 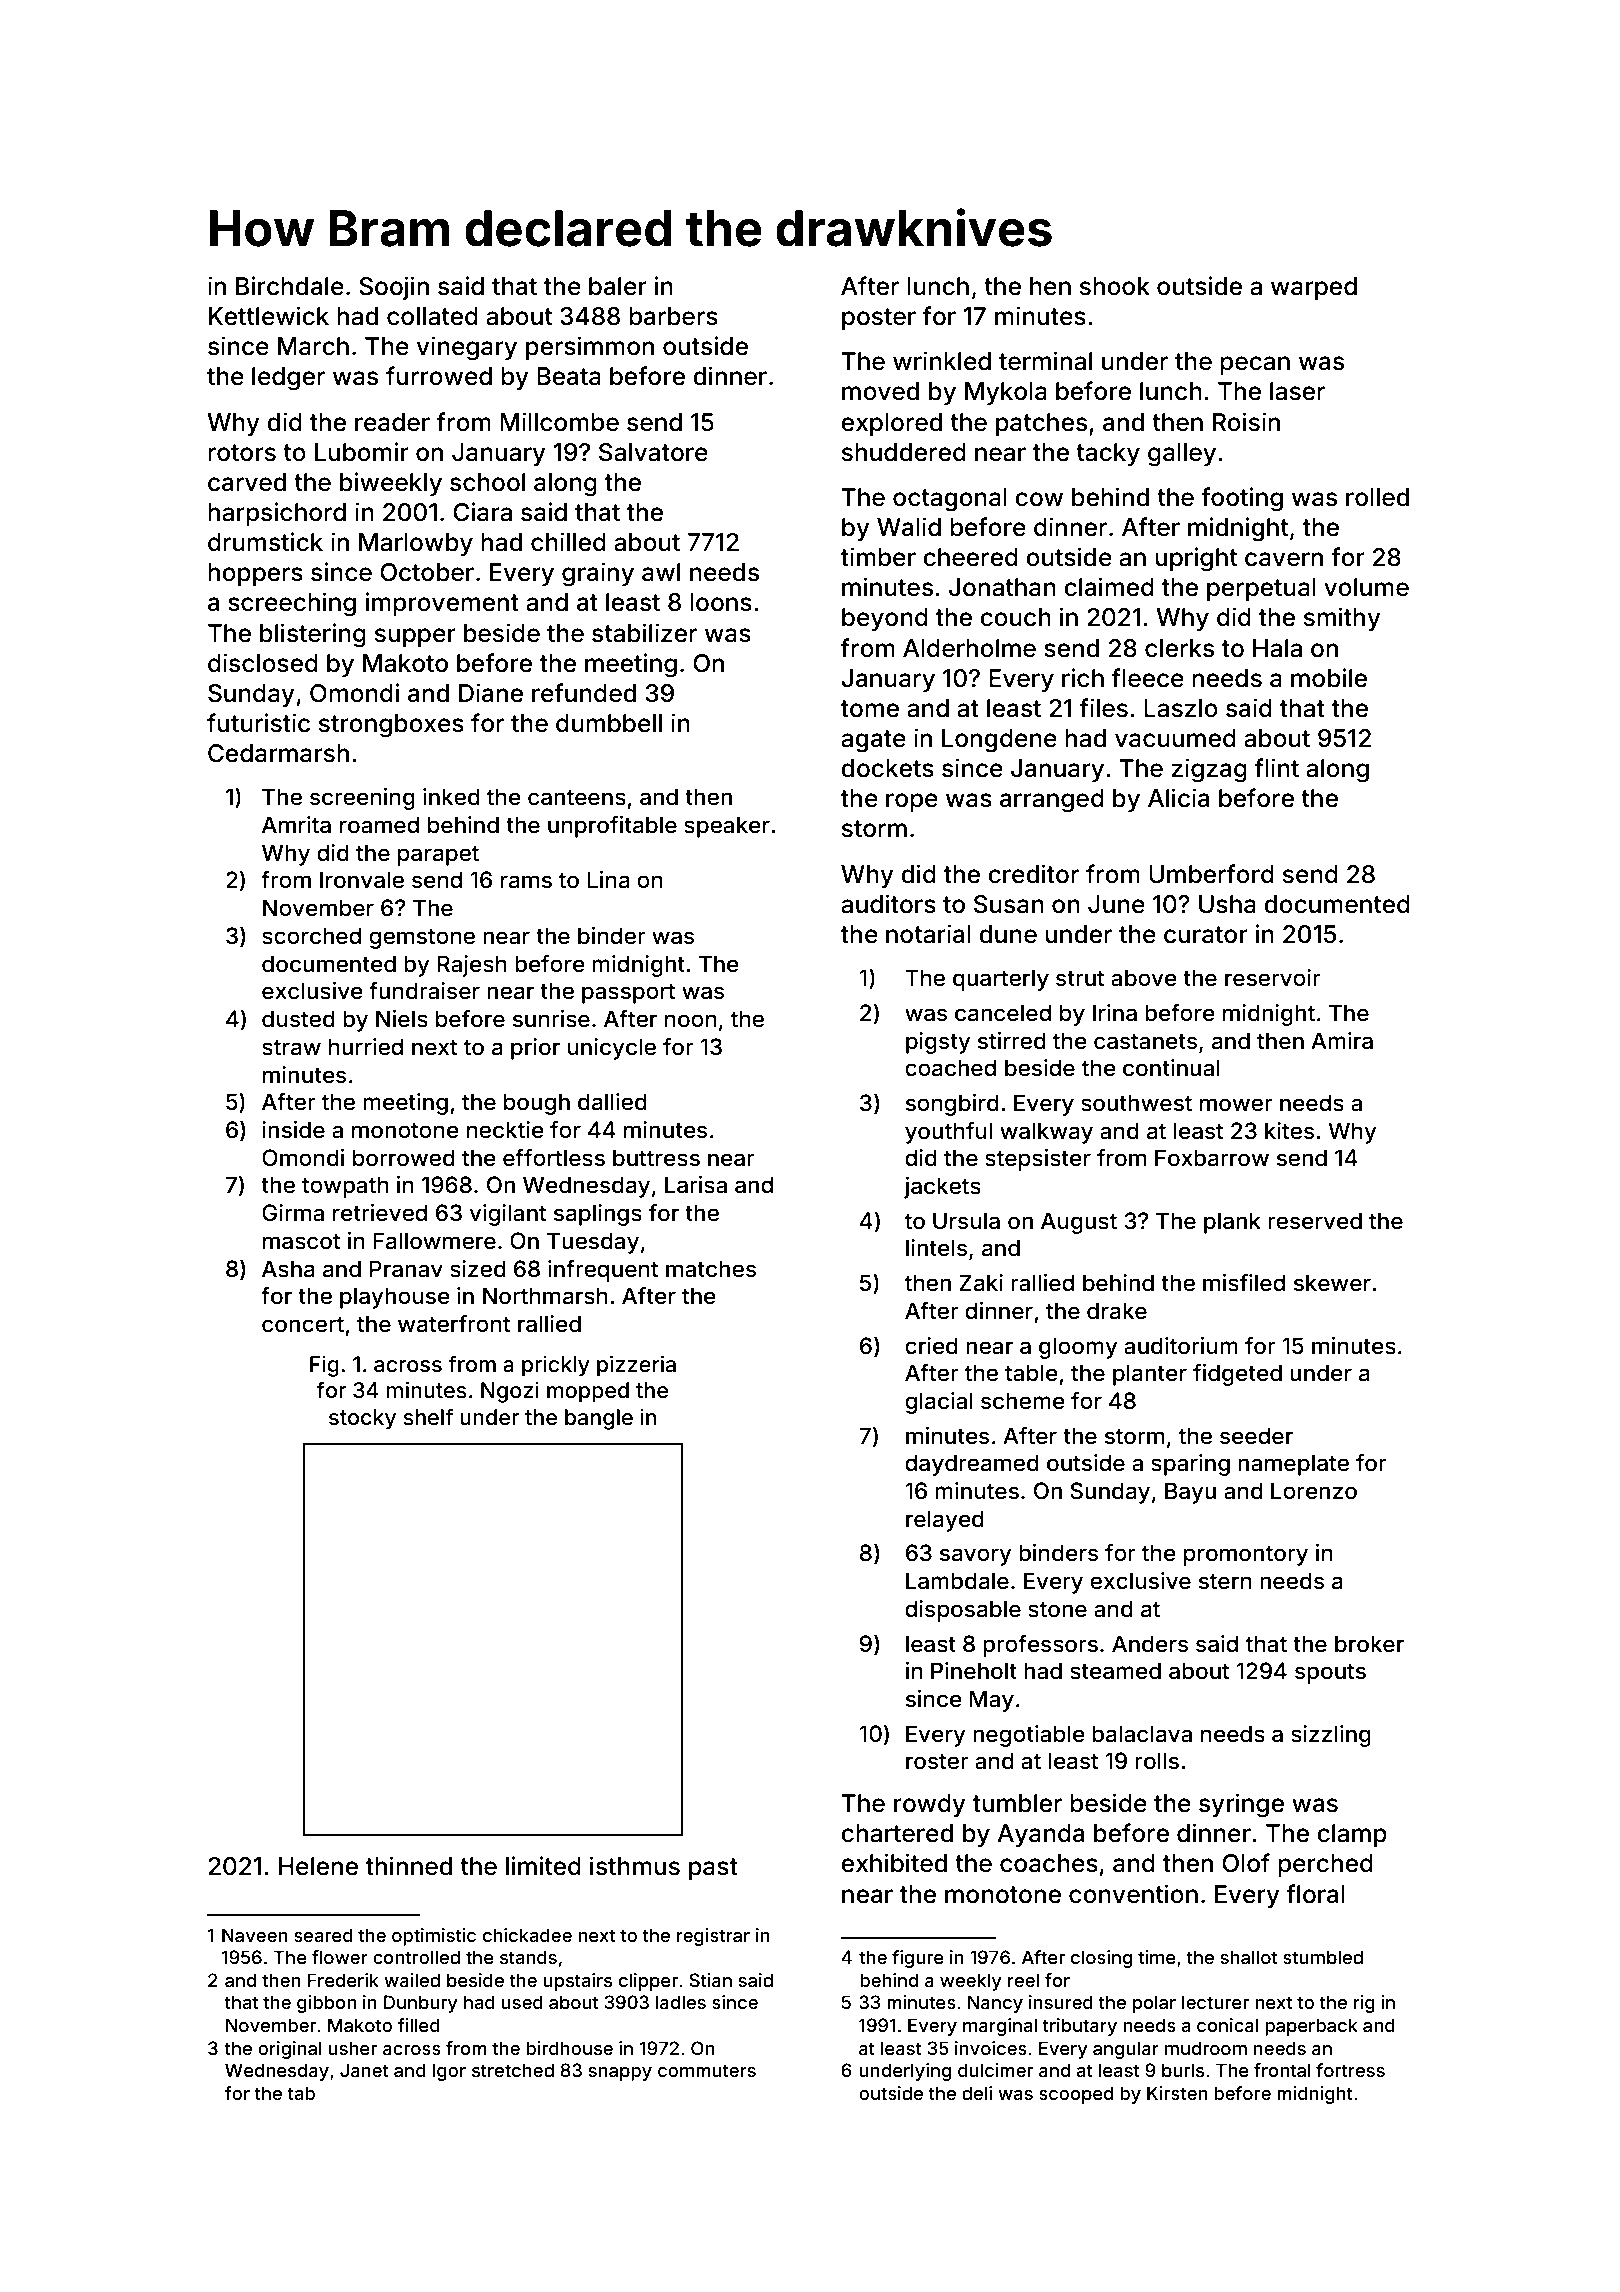 What do you see at coordinates (1277, 767) in the screenshot?
I see `flint` at bounding box center [1277, 767].
